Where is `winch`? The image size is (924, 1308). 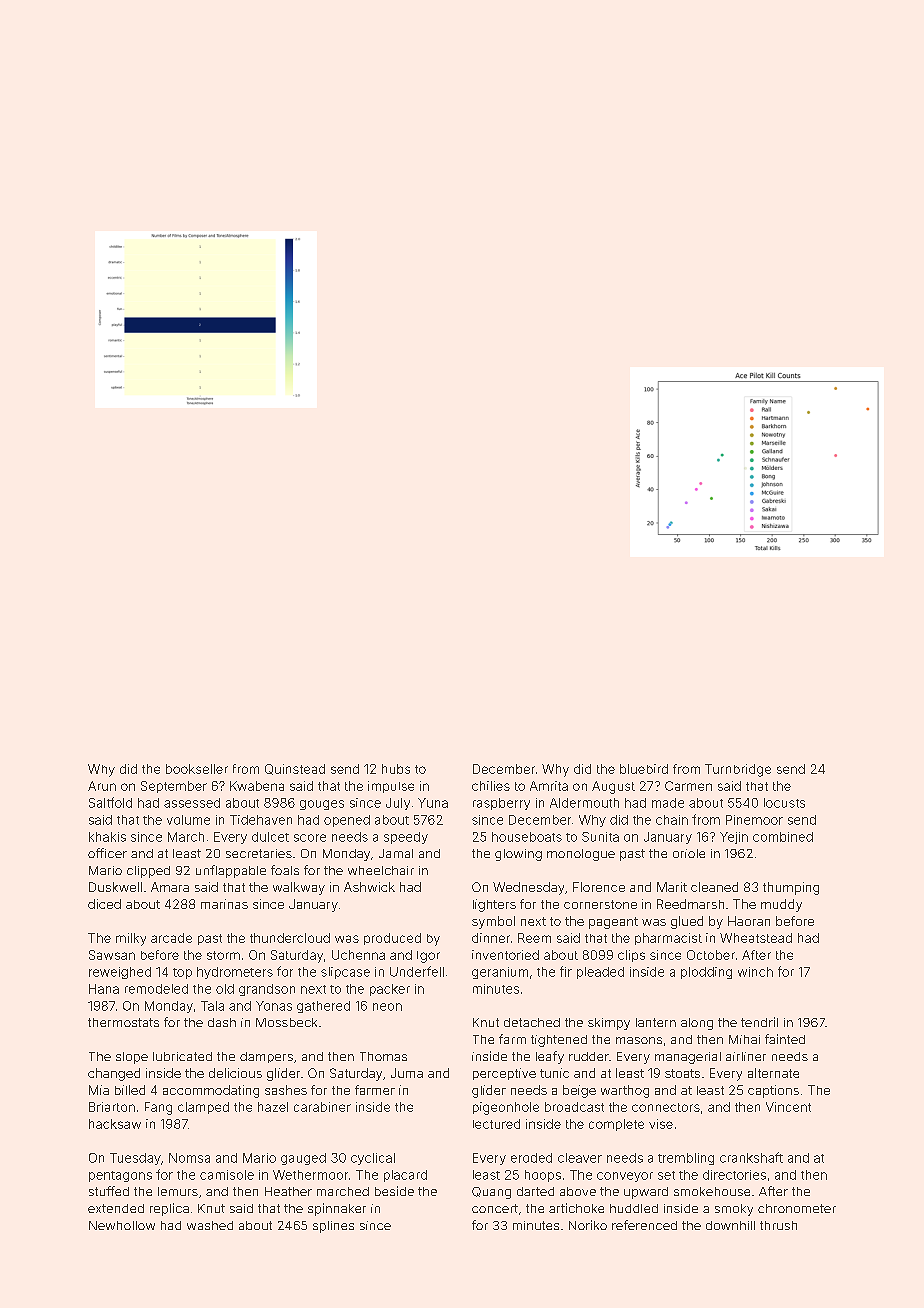 winch is located at coordinates (755, 972).
